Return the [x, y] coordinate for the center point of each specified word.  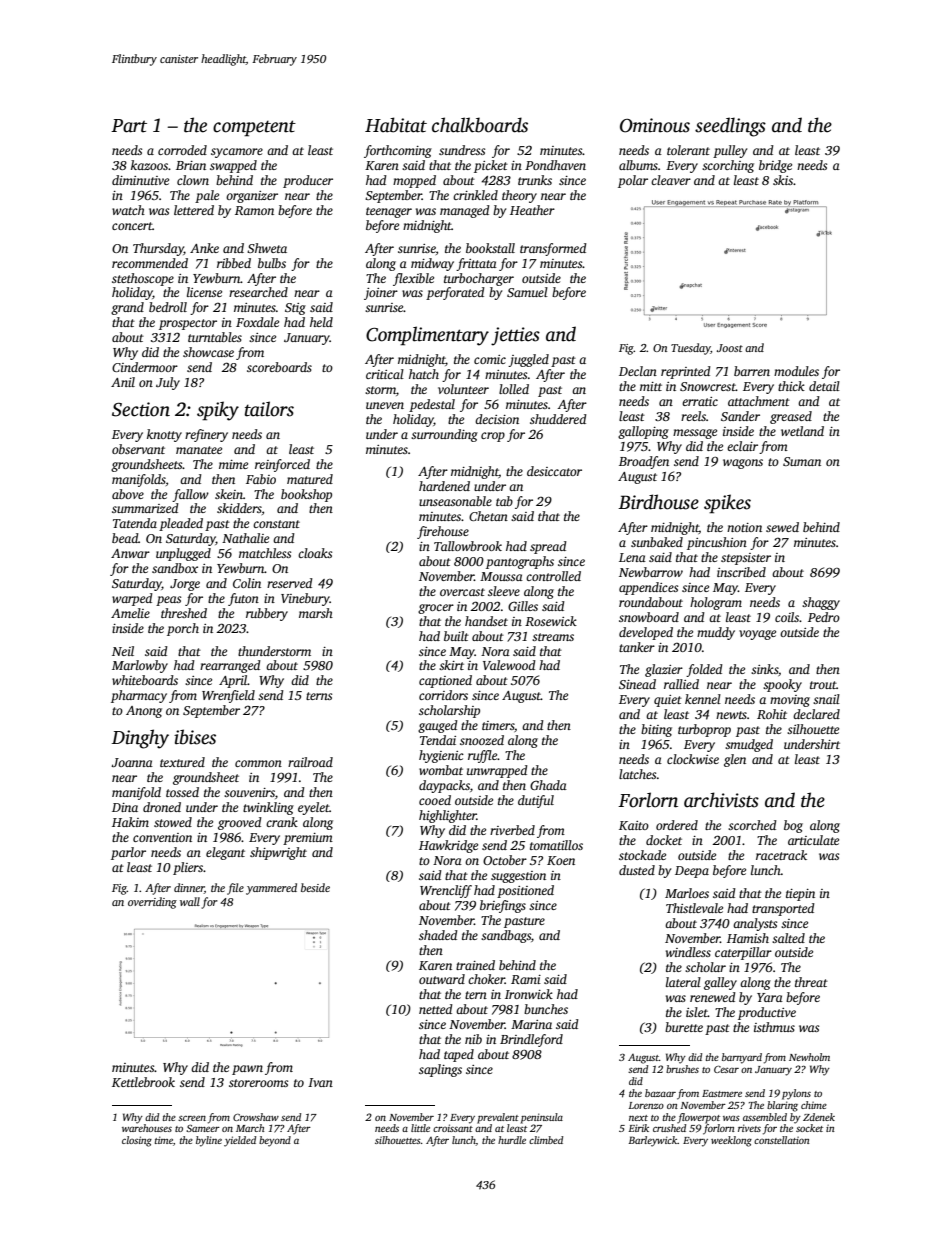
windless [688, 952]
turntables [215, 337]
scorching [728, 166]
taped [459, 1055]
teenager [389, 212]
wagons [743, 464]
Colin [247, 583]
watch [128, 210]
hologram [716, 603]
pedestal [432, 405]
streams [553, 637]
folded [704, 670]
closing [137, 1141]
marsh [316, 613]
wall [190, 901]
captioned [445, 681]
